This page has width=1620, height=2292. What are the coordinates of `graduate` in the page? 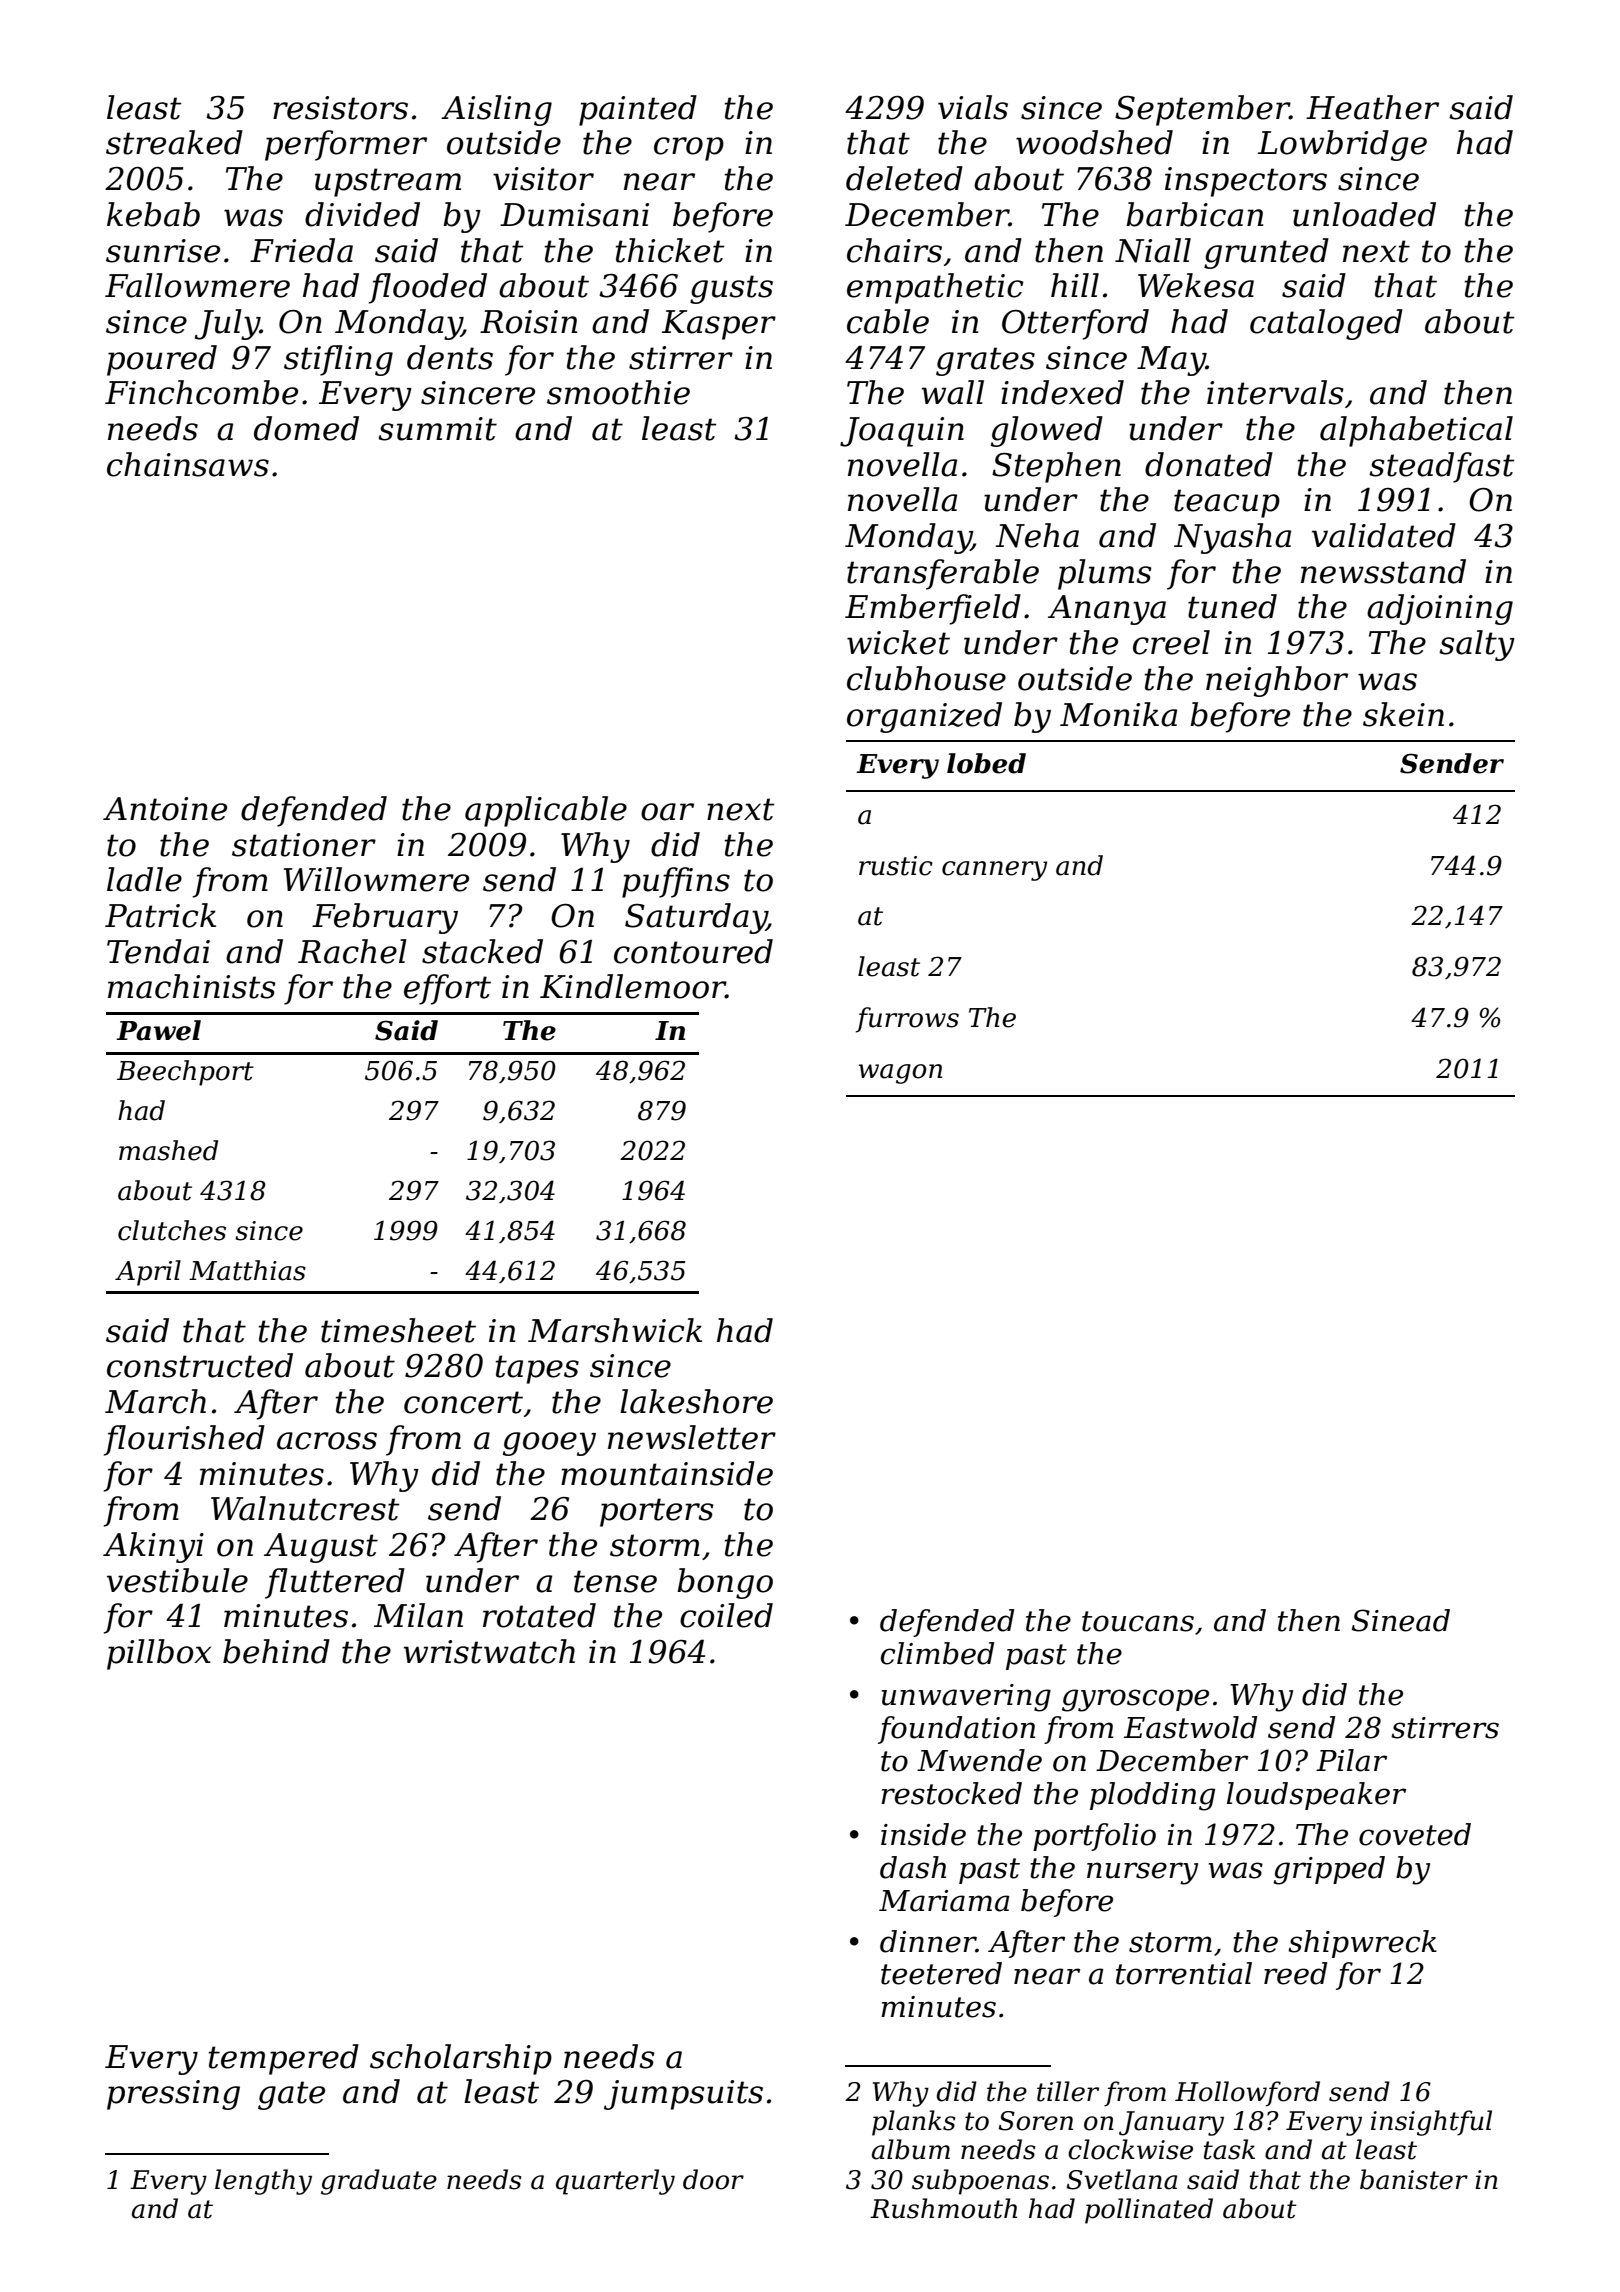 It's located at (379, 2182).
